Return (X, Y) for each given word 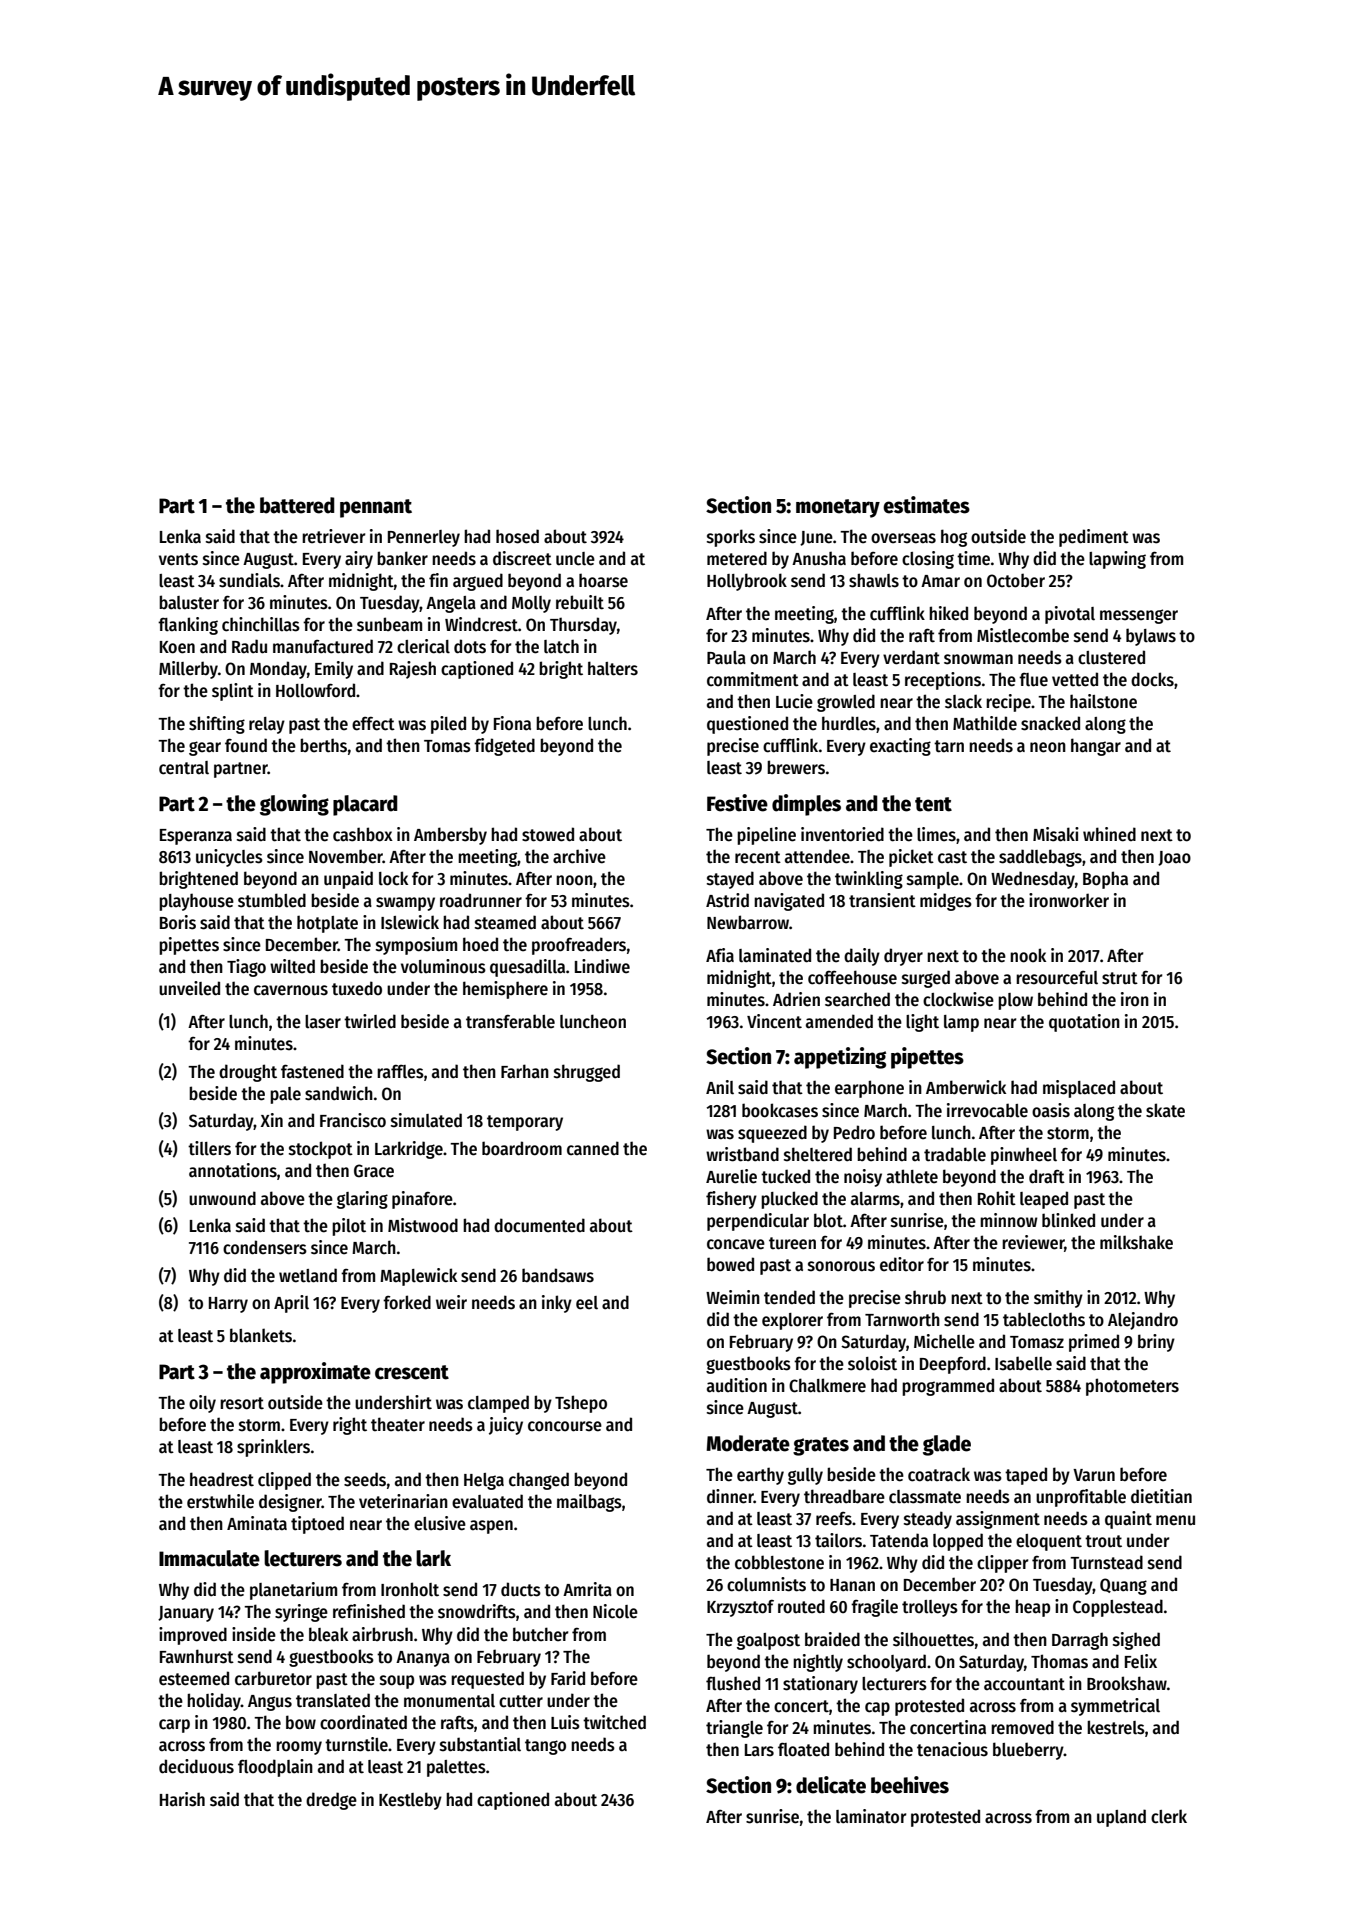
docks (1152, 679)
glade (947, 1445)
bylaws (1151, 637)
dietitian (1161, 1496)
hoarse (603, 580)
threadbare (844, 1496)
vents (178, 559)
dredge (331, 1801)
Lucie (794, 701)
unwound (222, 1198)
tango (545, 1747)
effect (373, 723)
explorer (792, 1321)
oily (202, 1404)
